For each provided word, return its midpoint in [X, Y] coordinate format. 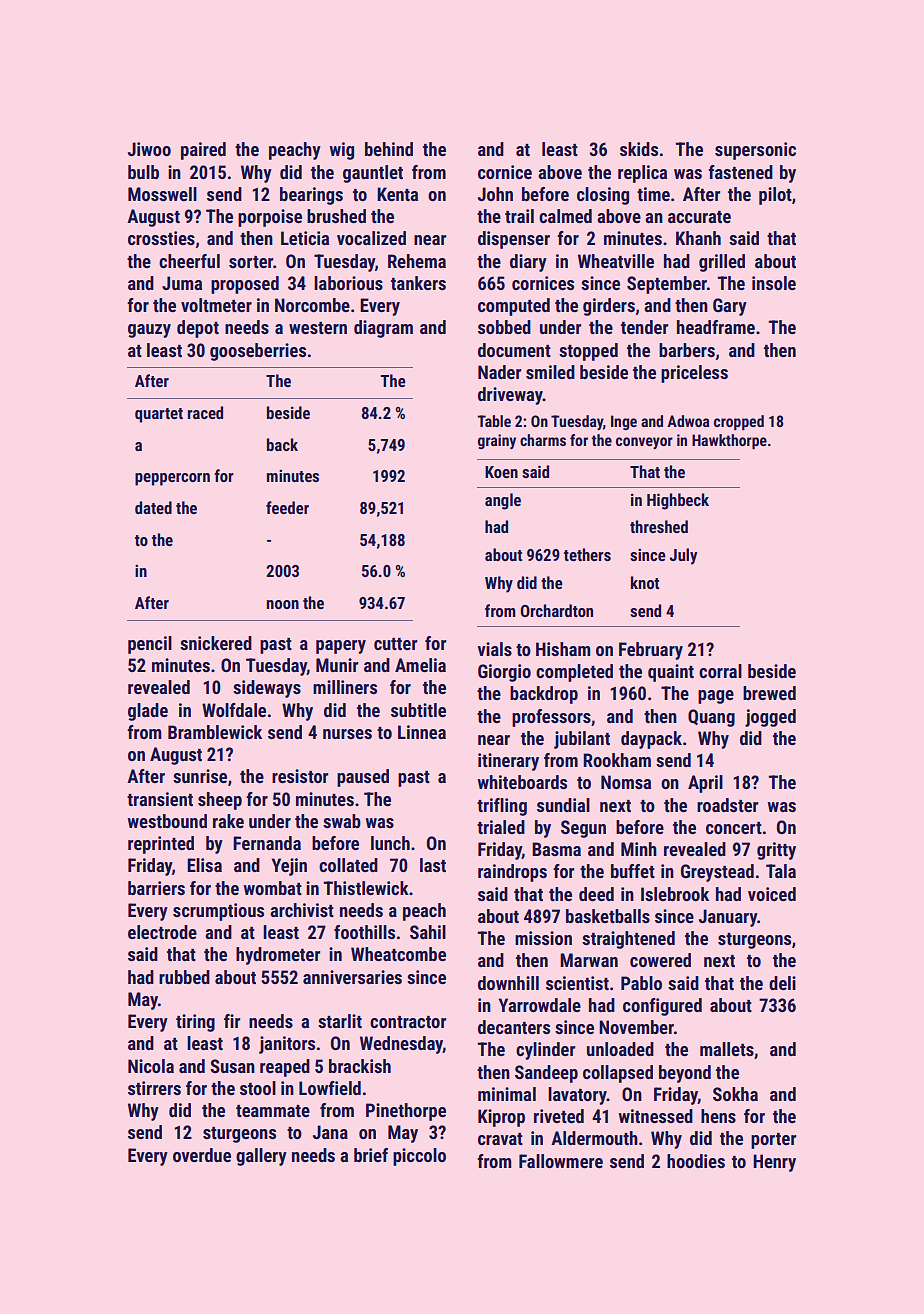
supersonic [755, 151]
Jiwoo [149, 149]
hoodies [696, 1161]
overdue [202, 1155]
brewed [769, 693]
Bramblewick [215, 732]
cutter [396, 644]
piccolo [419, 1157]
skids [639, 149]
